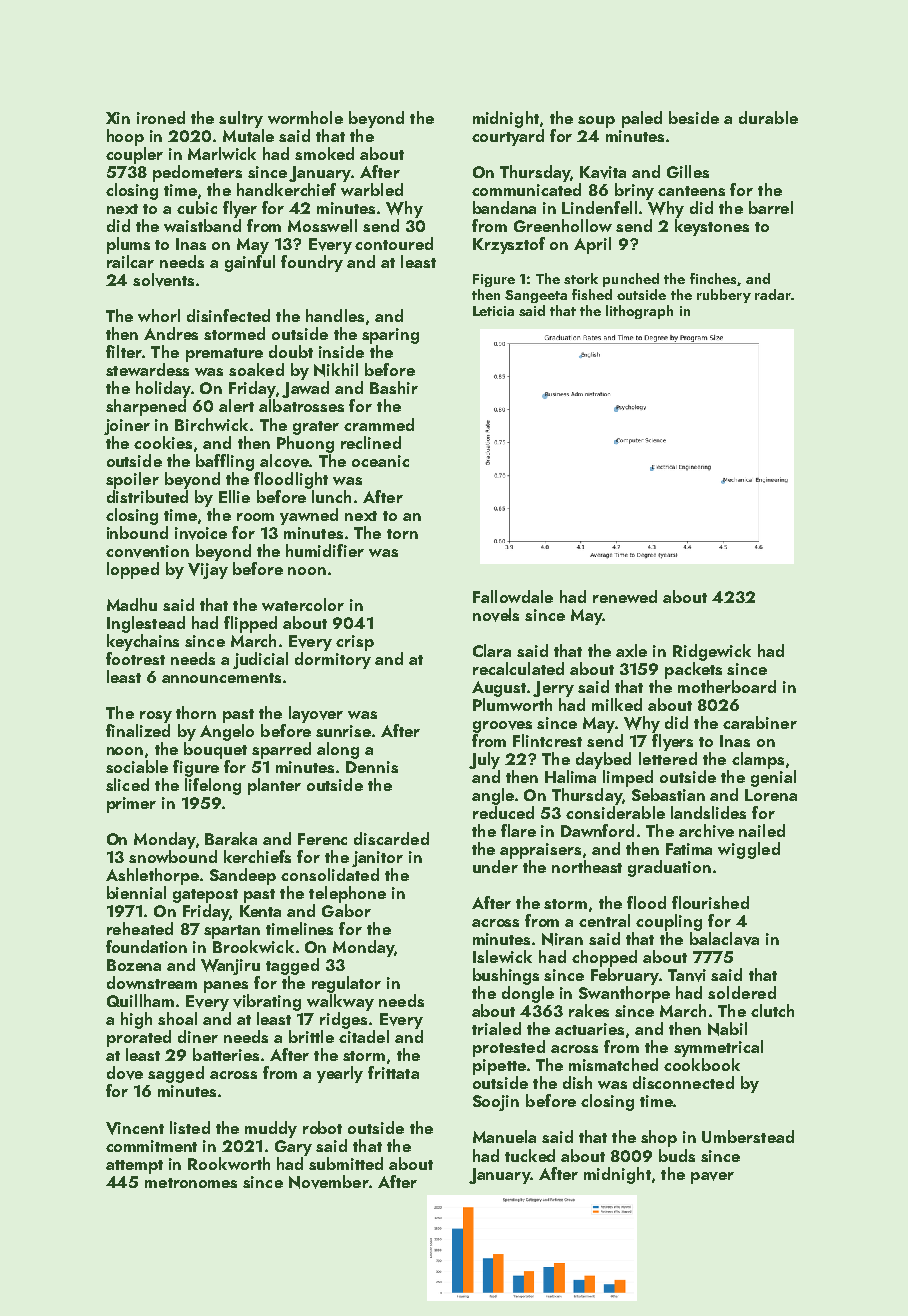 This screenshot has height=1316, width=908. Describe the element at coordinates (563, 225) in the screenshot. I see `Greenhollow` at that location.
